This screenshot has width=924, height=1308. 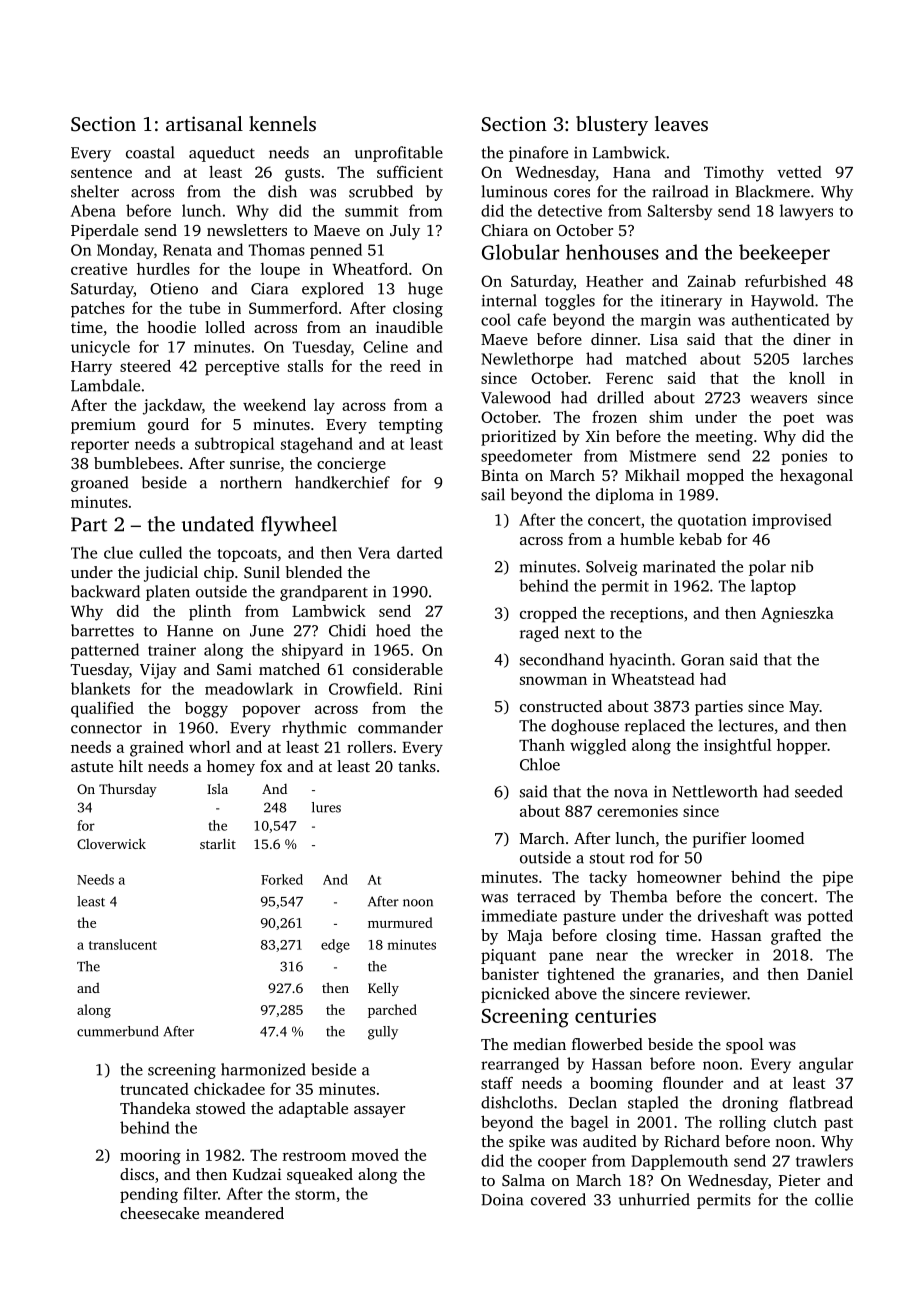 What do you see at coordinates (662, 456) in the screenshot?
I see `Mistmere` at bounding box center [662, 456].
